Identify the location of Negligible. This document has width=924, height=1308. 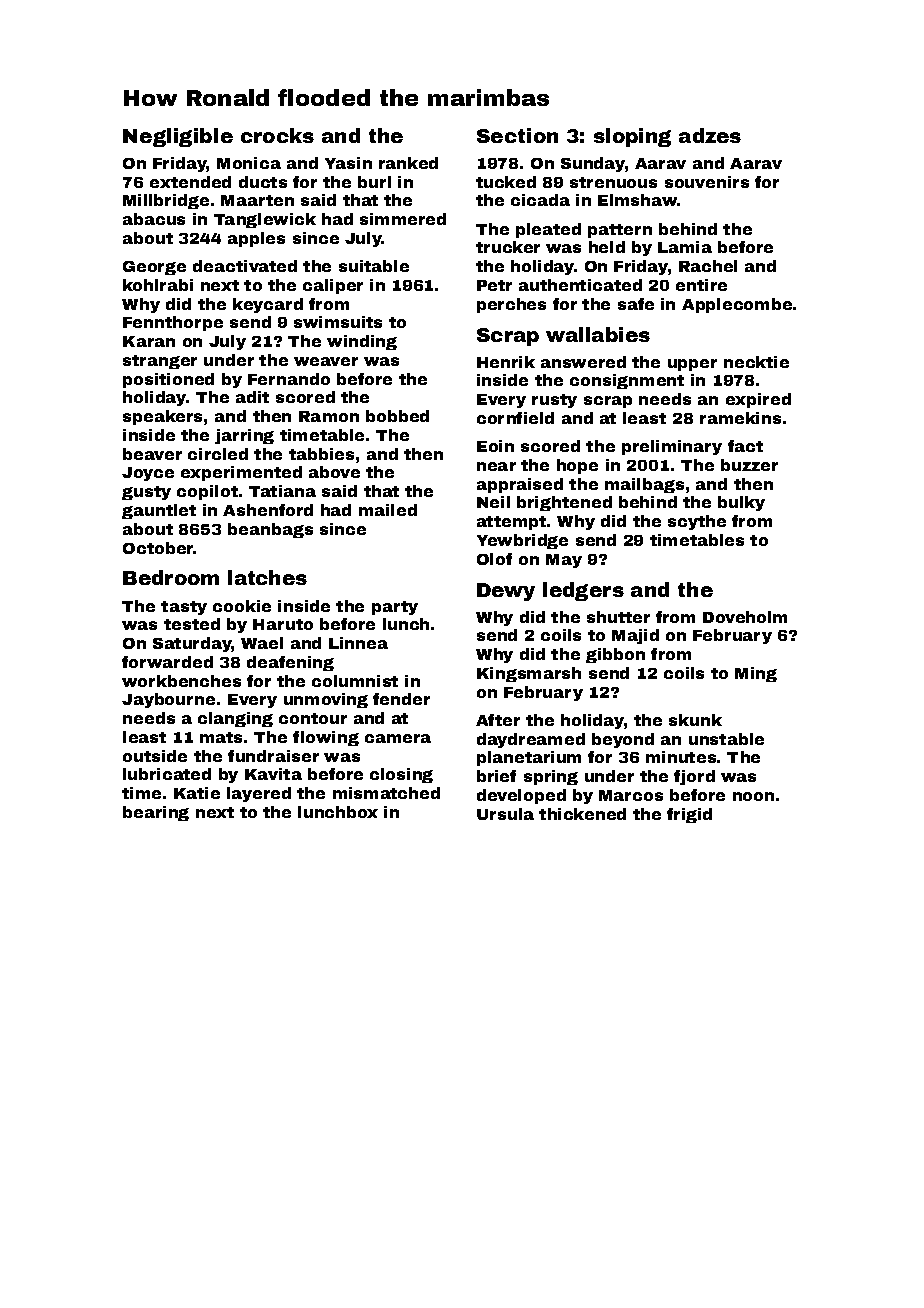
(178, 137).
